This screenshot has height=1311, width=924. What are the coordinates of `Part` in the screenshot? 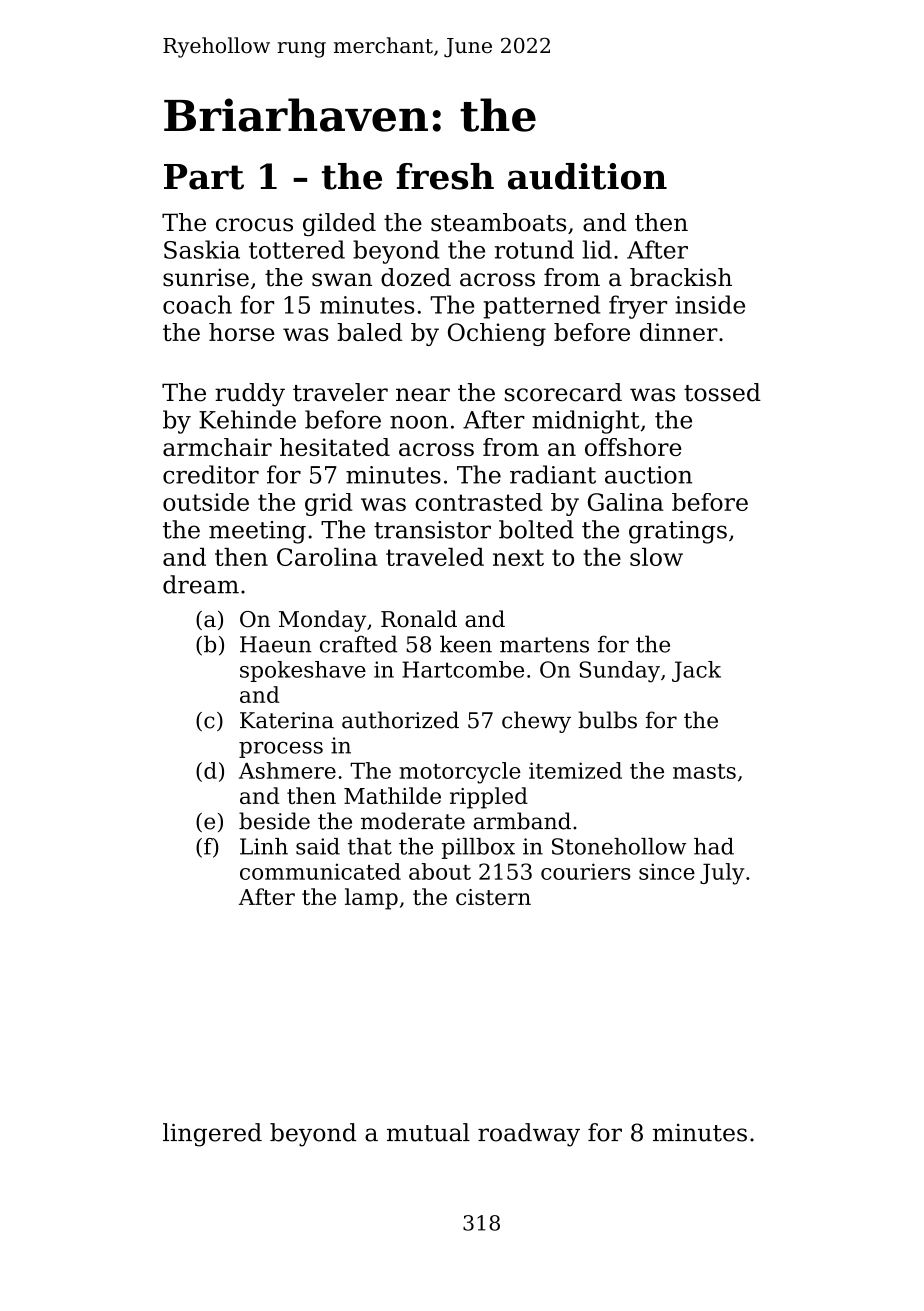 It's located at (204, 177).
